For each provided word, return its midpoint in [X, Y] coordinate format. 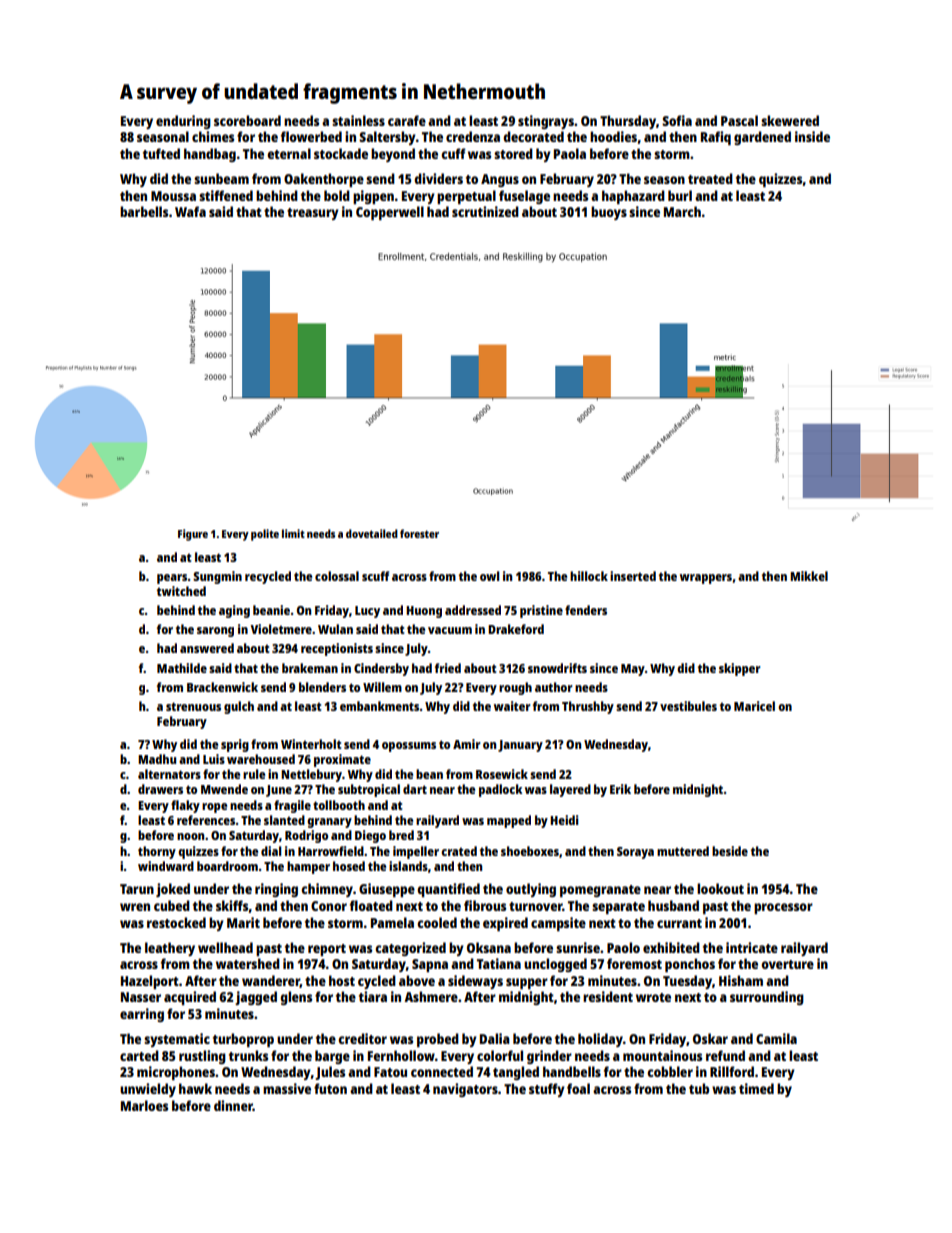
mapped [509, 821]
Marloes [144, 1105]
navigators [465, 1090]
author [554, 687]
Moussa [173, 196]
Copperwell [390, 213]
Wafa [190, 211]
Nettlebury [311, 775]
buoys [609, 213]
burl [680, 195]
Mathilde [182, 668]
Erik [620, 789]
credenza [473, 136]
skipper [740, 669]
